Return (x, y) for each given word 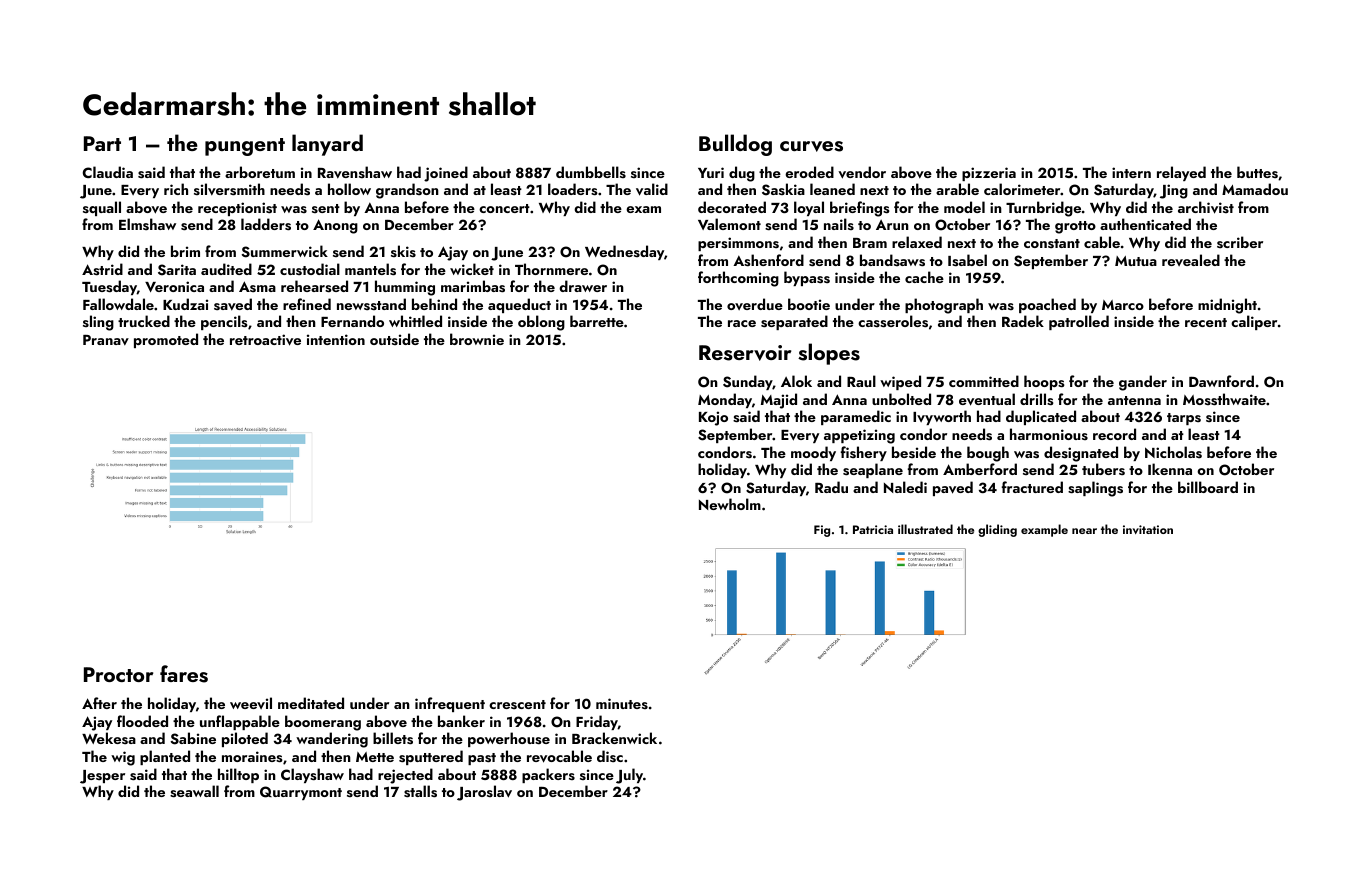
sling (98, 323)
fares (184, 674)
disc (610, 756)
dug (742, 174)
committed (984, 381)
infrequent (450, 704)
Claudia (108, 172)
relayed (1181, 173)
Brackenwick (614, 738)
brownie (477, 339)
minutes (622, 703)
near (1084, 531)
